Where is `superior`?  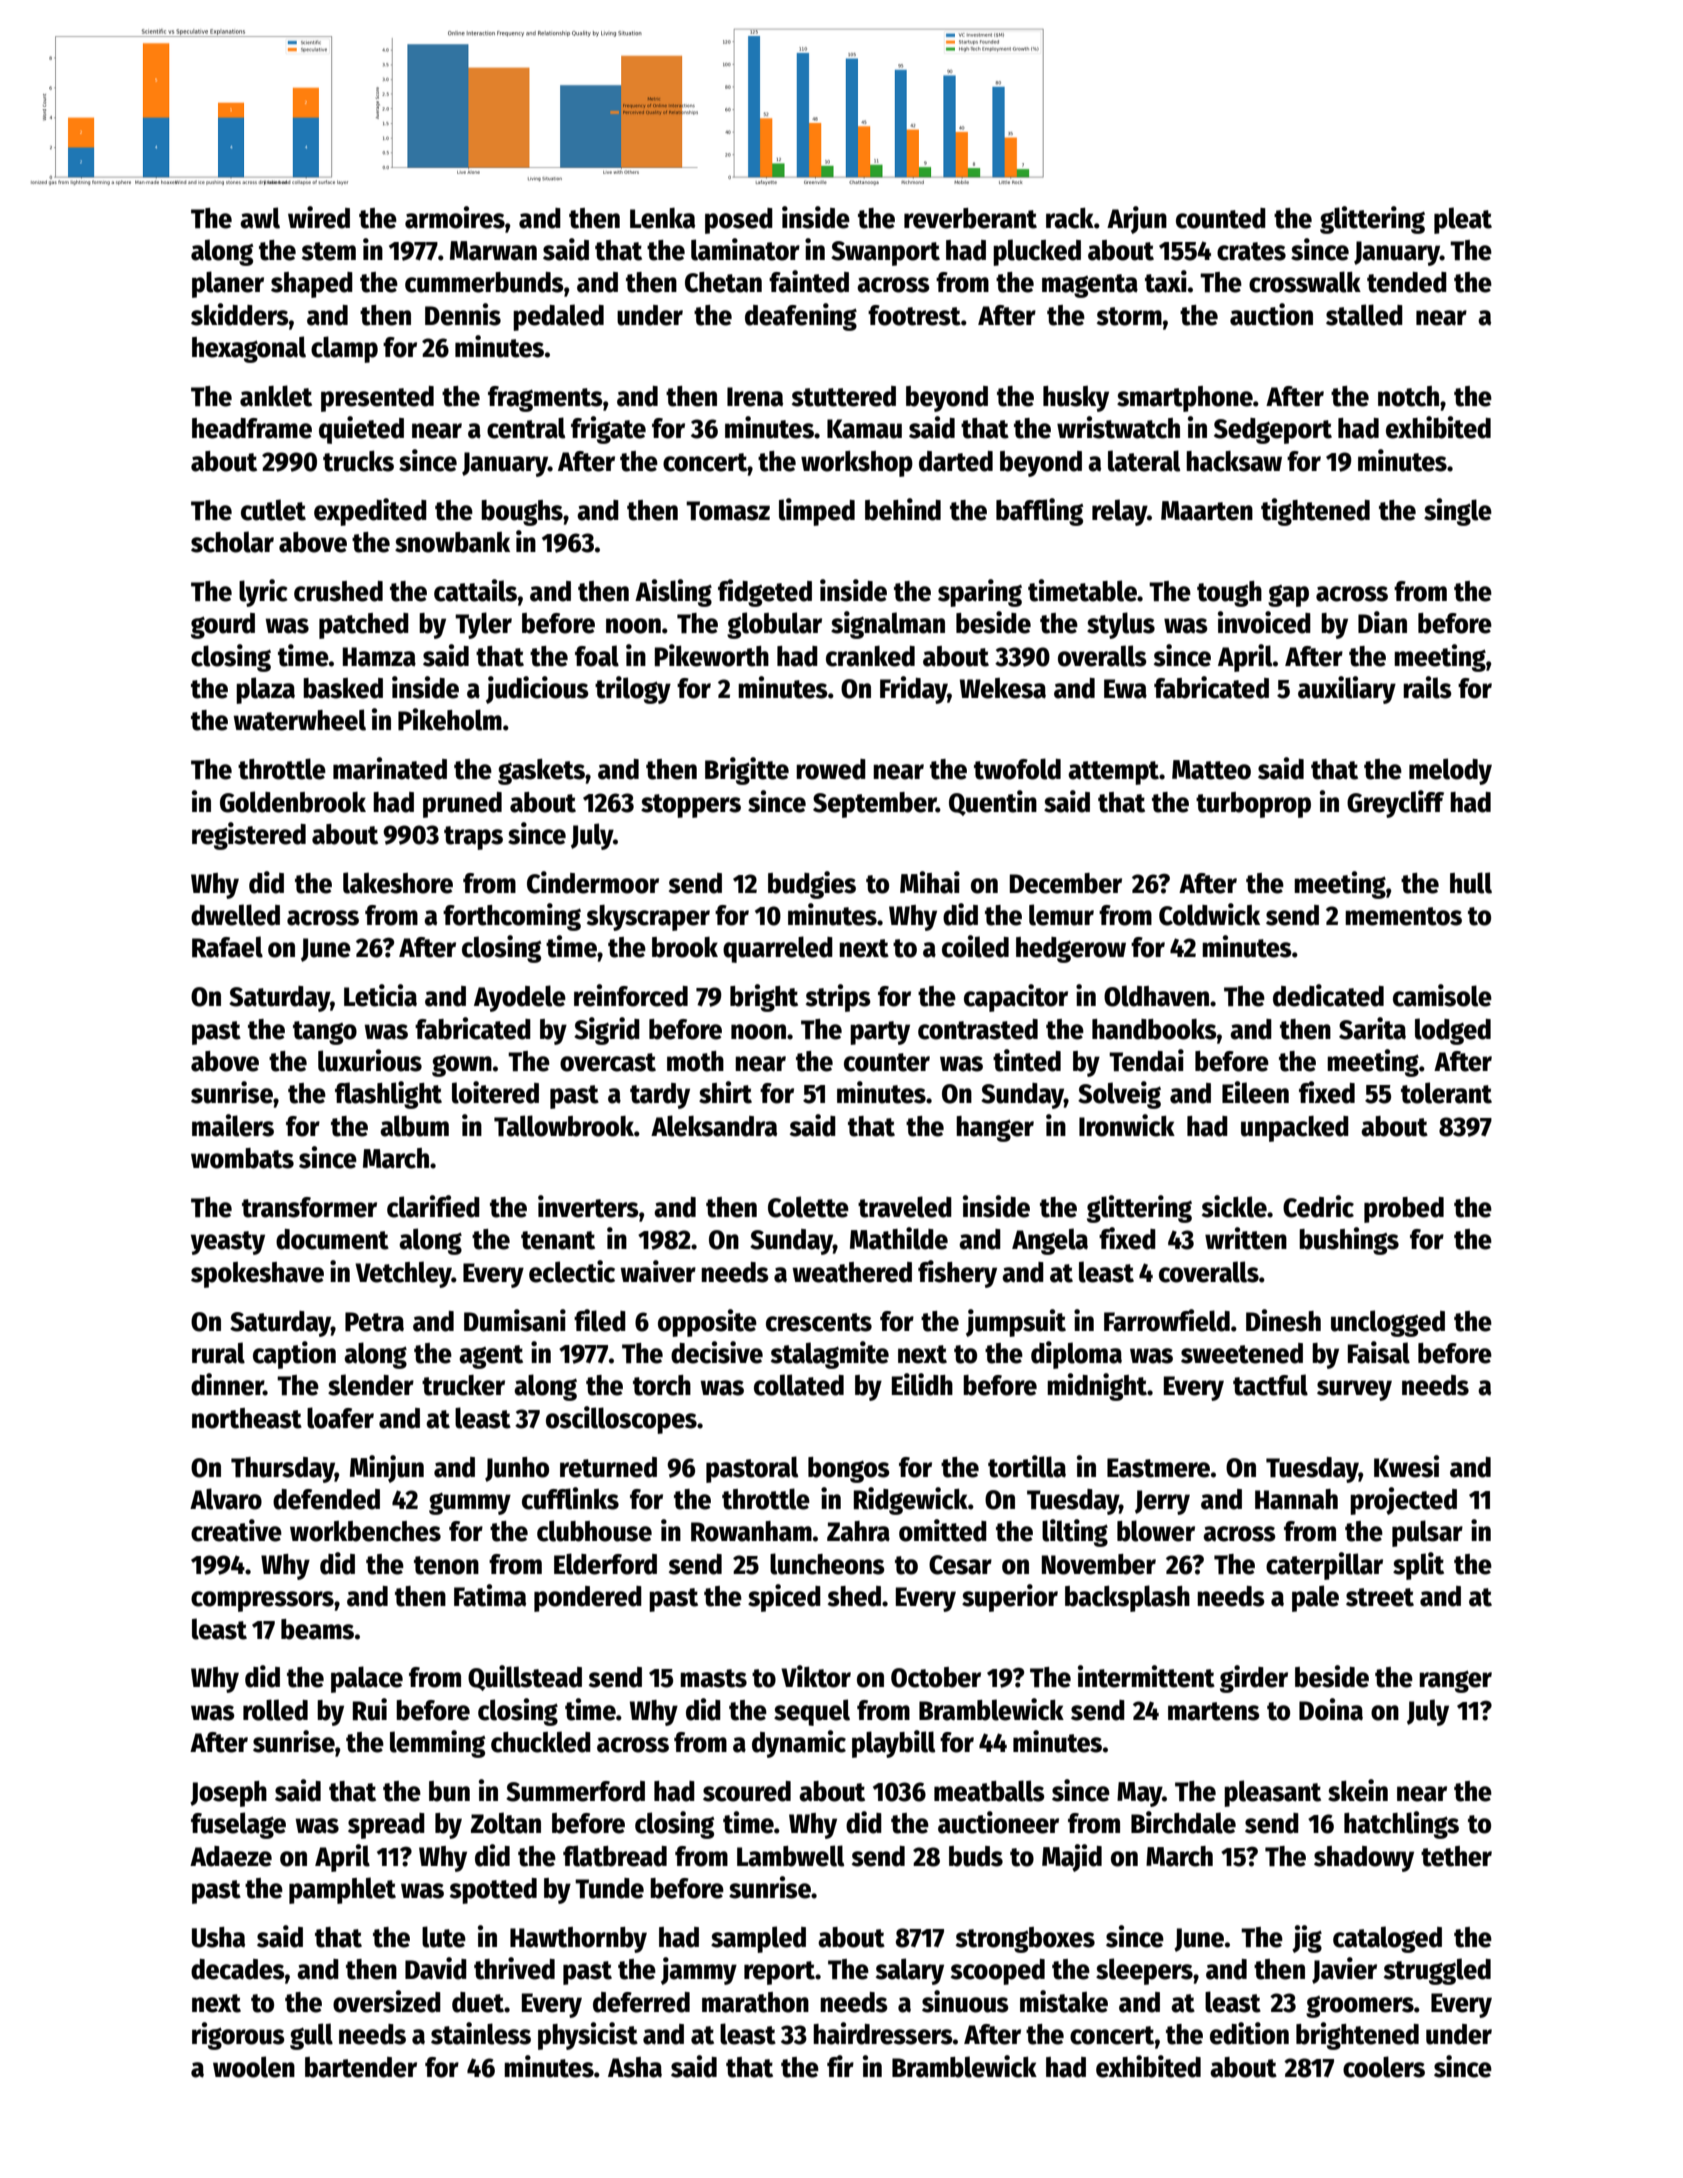 superior is located at coordinates (1010, 1598).
